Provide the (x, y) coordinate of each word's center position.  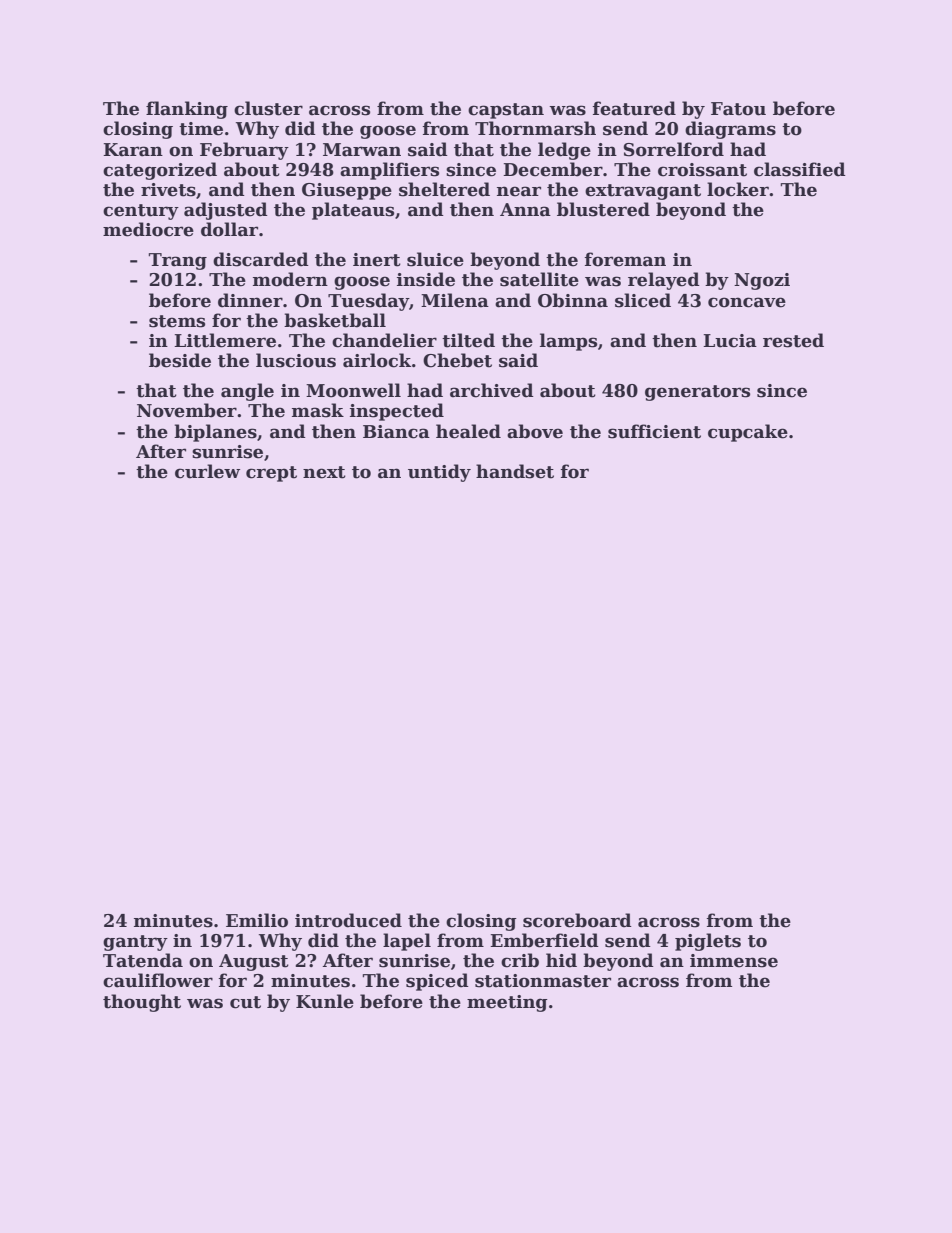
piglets (708, 942)
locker (738, 189)
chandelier (384, 340)
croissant (702, 170)
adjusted (226, 211)
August (254, 962)
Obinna (573, 300)
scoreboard (577, 920)
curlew (207, 471)
